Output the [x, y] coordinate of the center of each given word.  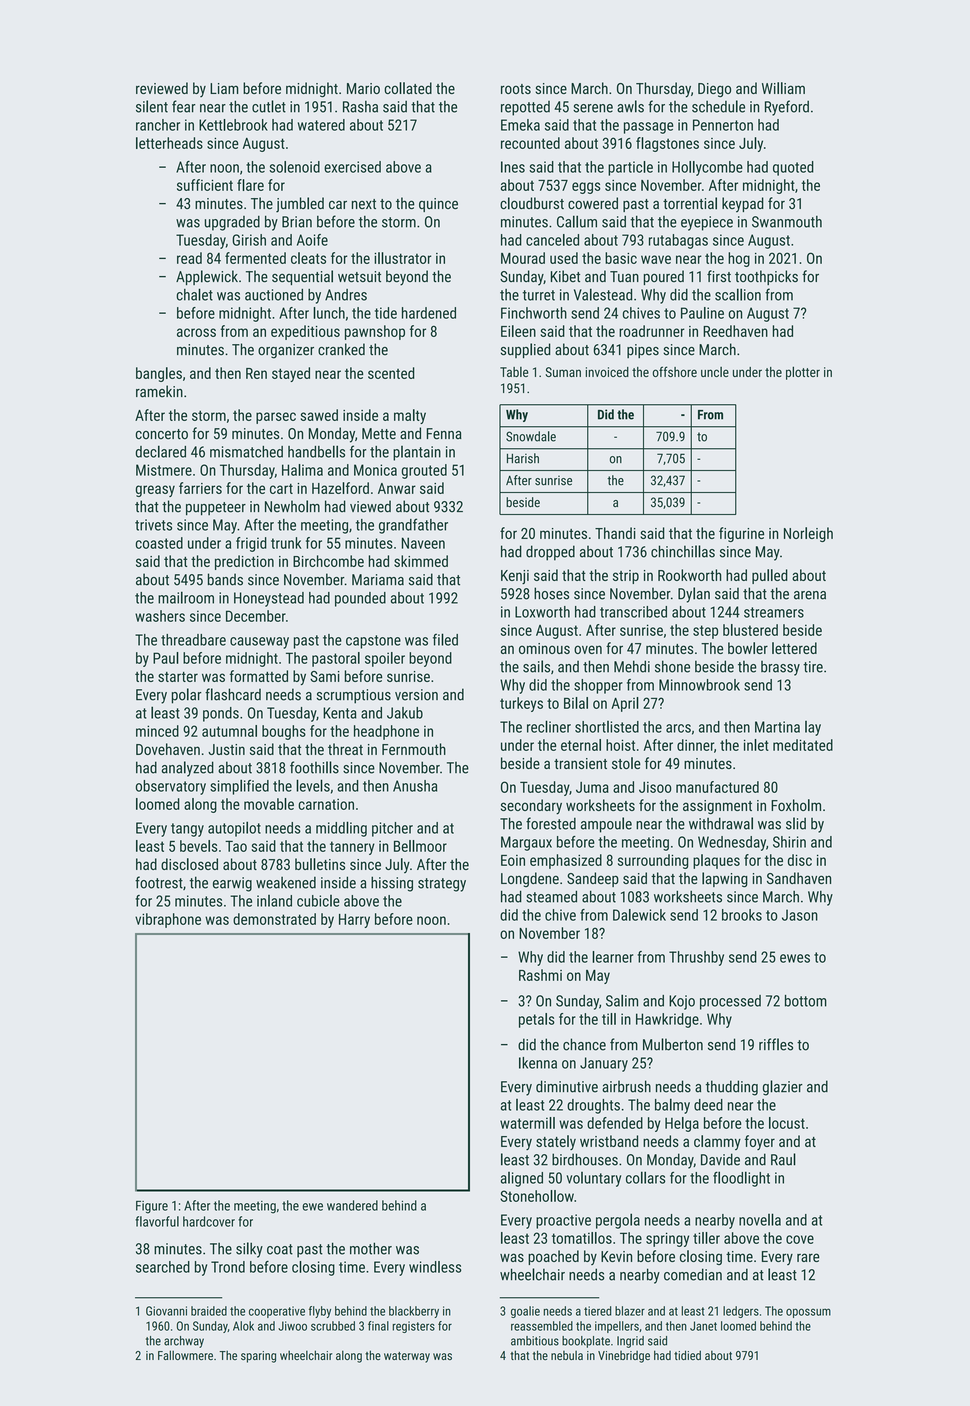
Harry [354, 921]
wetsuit [359, 277]
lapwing [725, 880]
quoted [793, 168]
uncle [715, 372]
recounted [530, 143]
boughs [284, 732]
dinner [695, 745]
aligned [522, 1179]
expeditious [305, 332]
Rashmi [540, 975]
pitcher [392, 829]
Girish [249, 240]
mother [371, 1248]
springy [667, 1239]
